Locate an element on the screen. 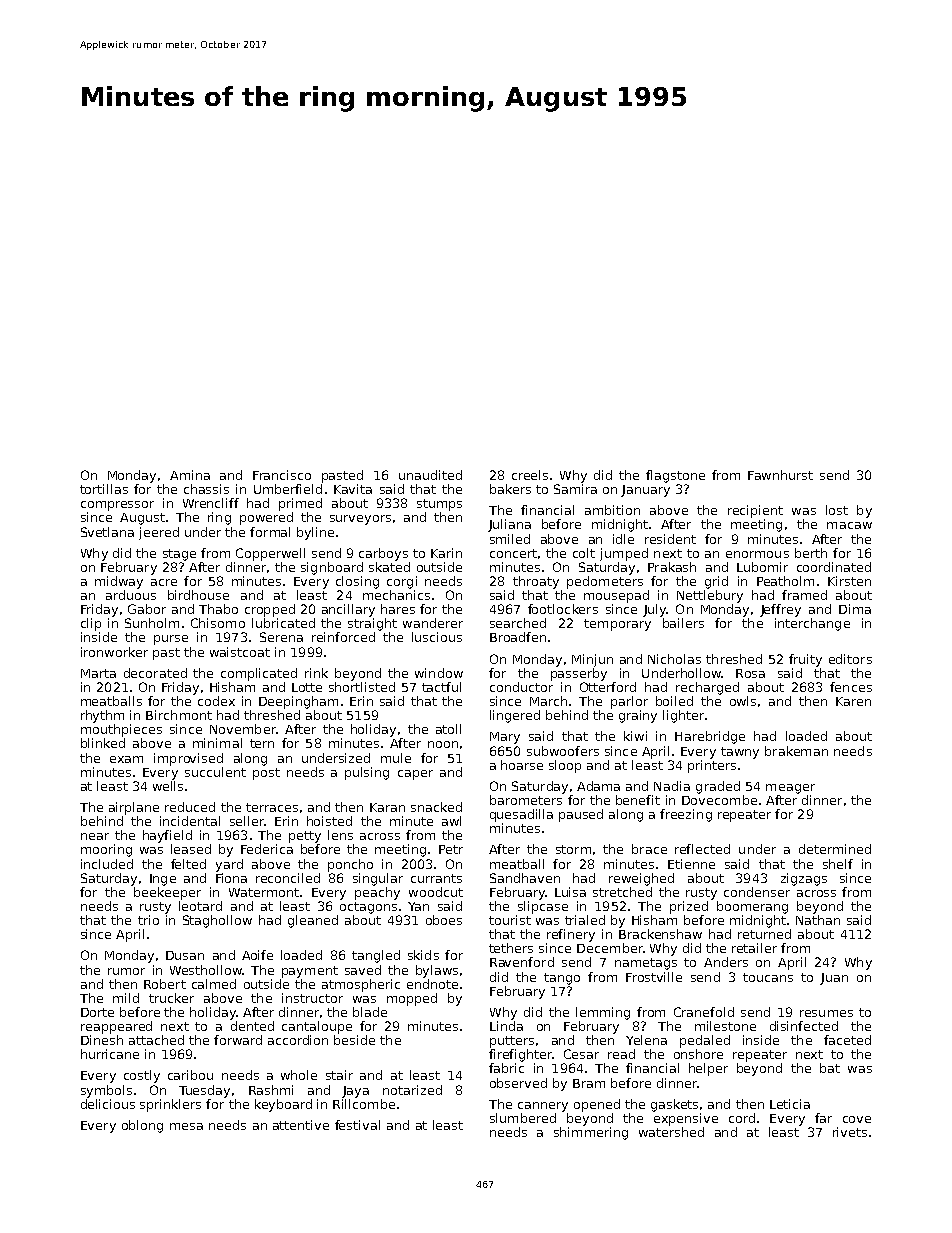  post is located at coordinates (266, 774).
